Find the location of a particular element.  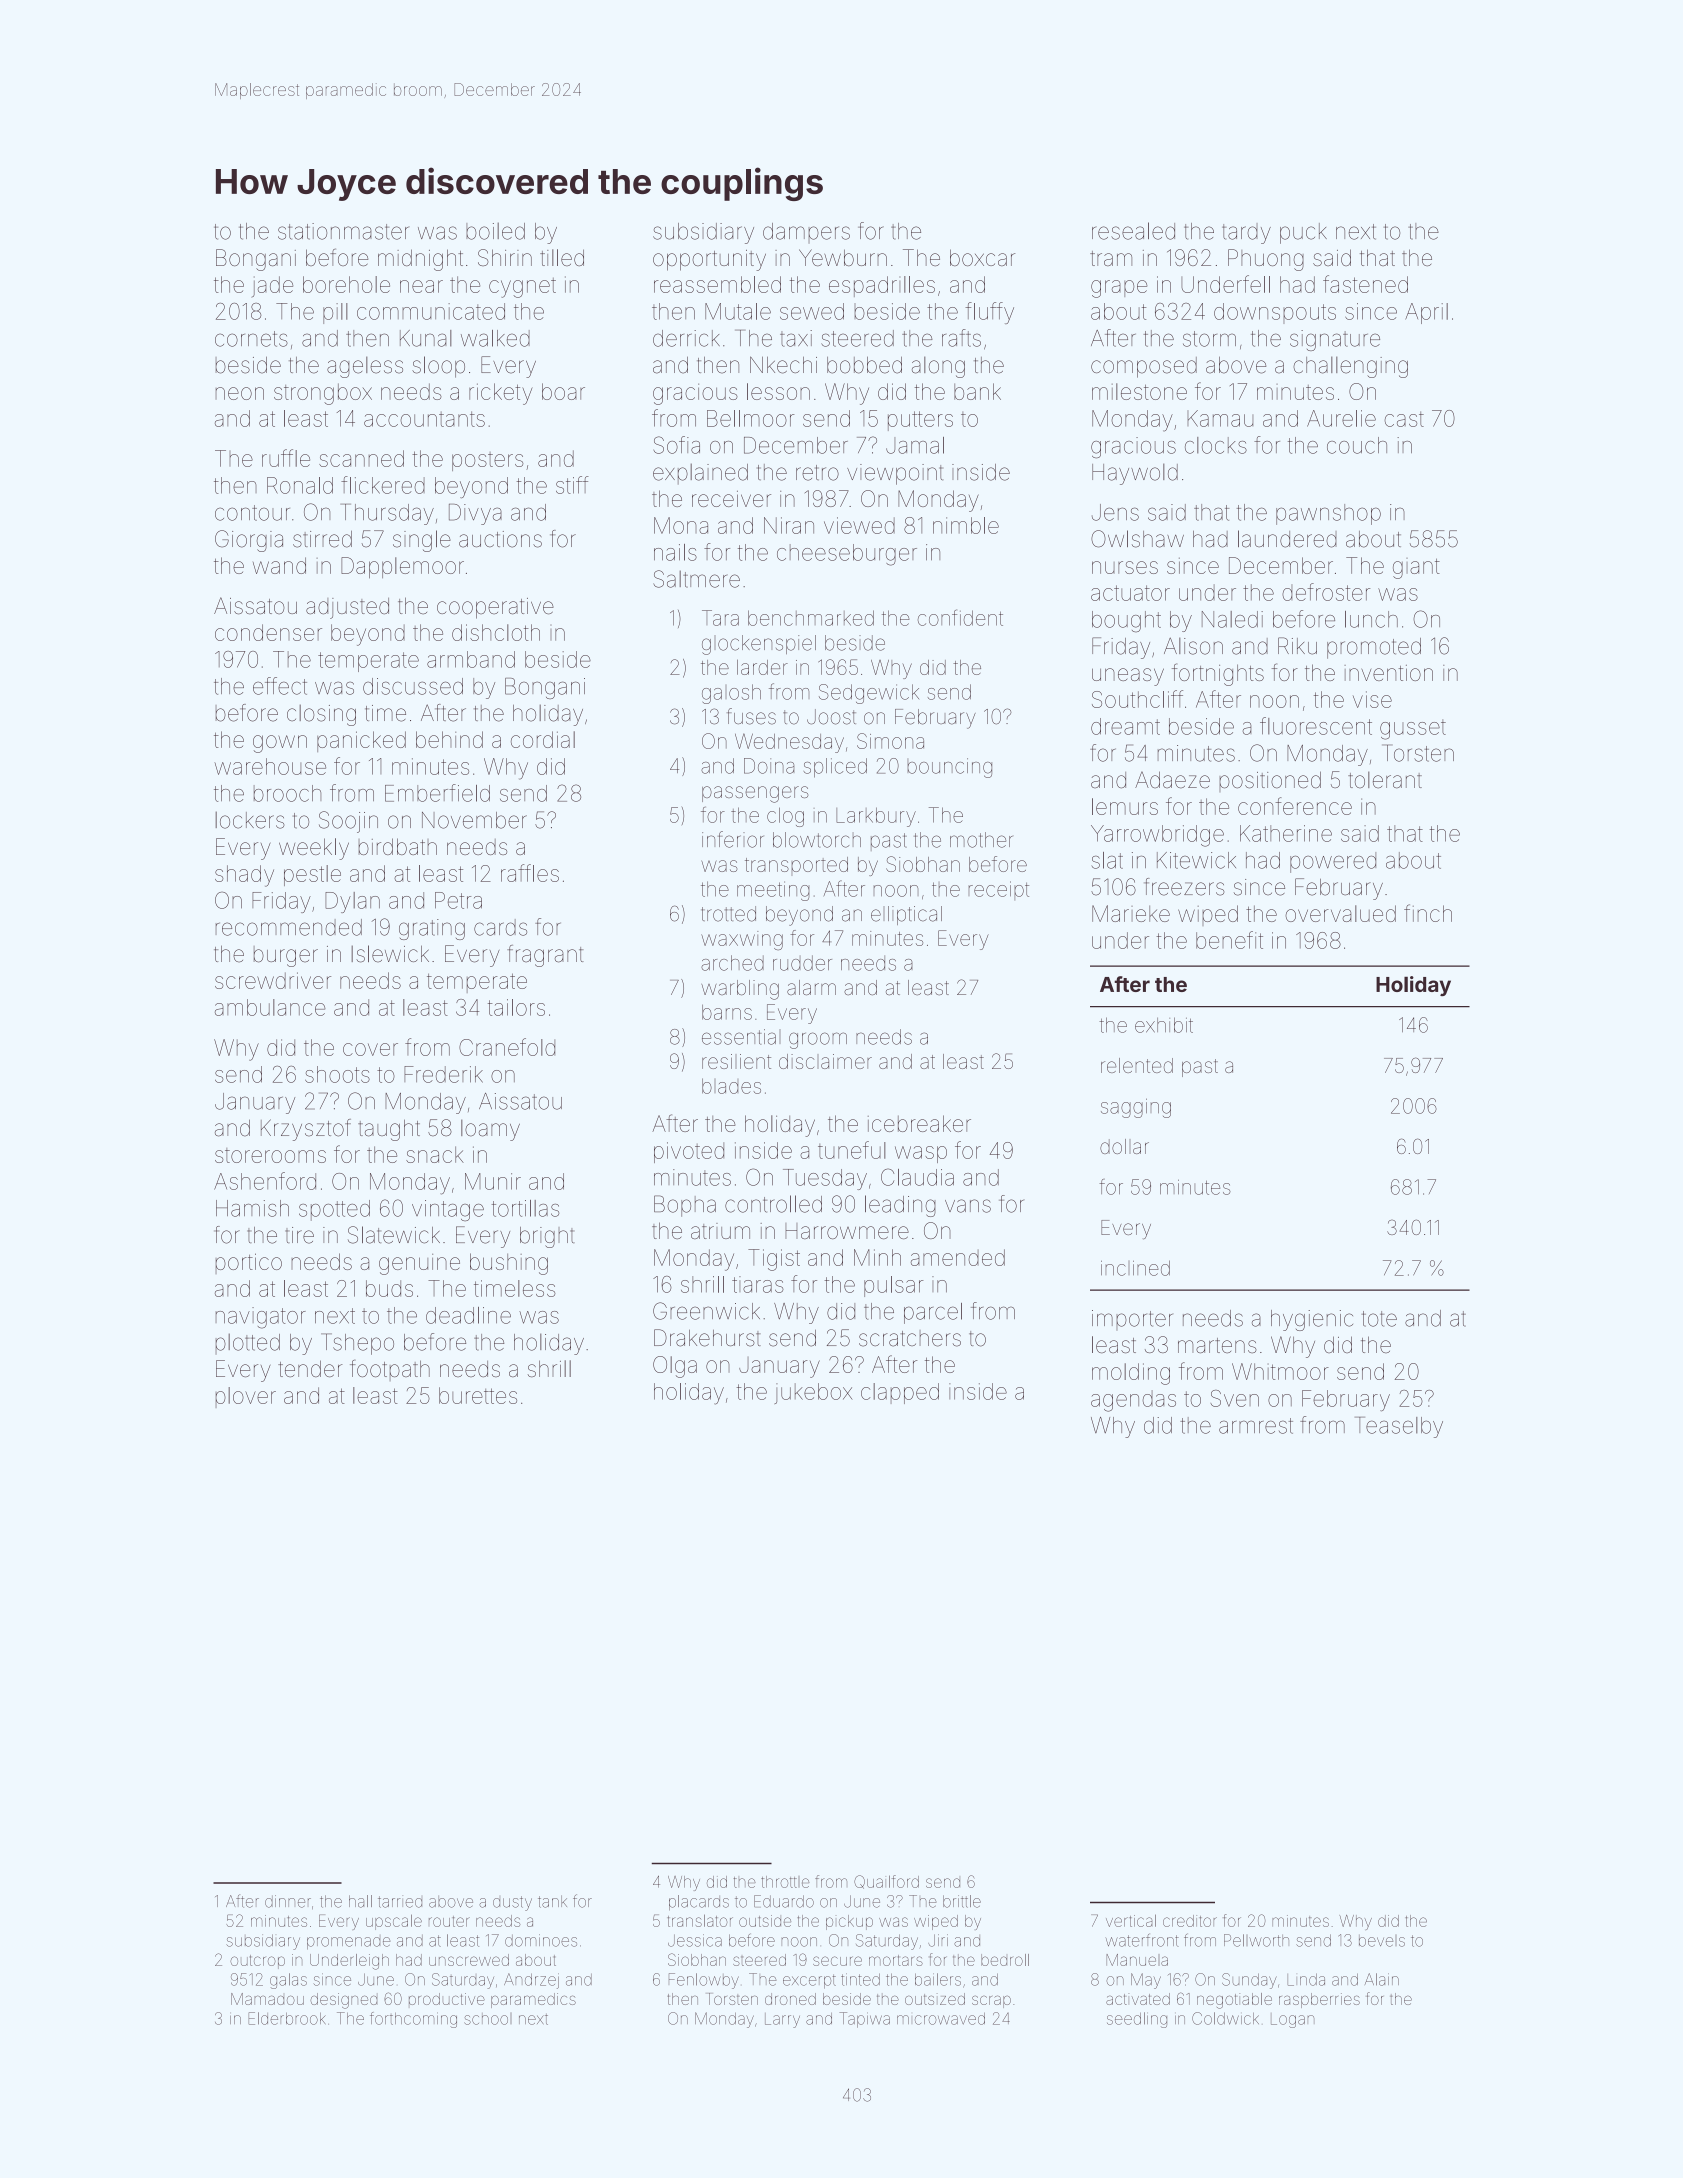

lesson is located at coordinates (778, 391).
